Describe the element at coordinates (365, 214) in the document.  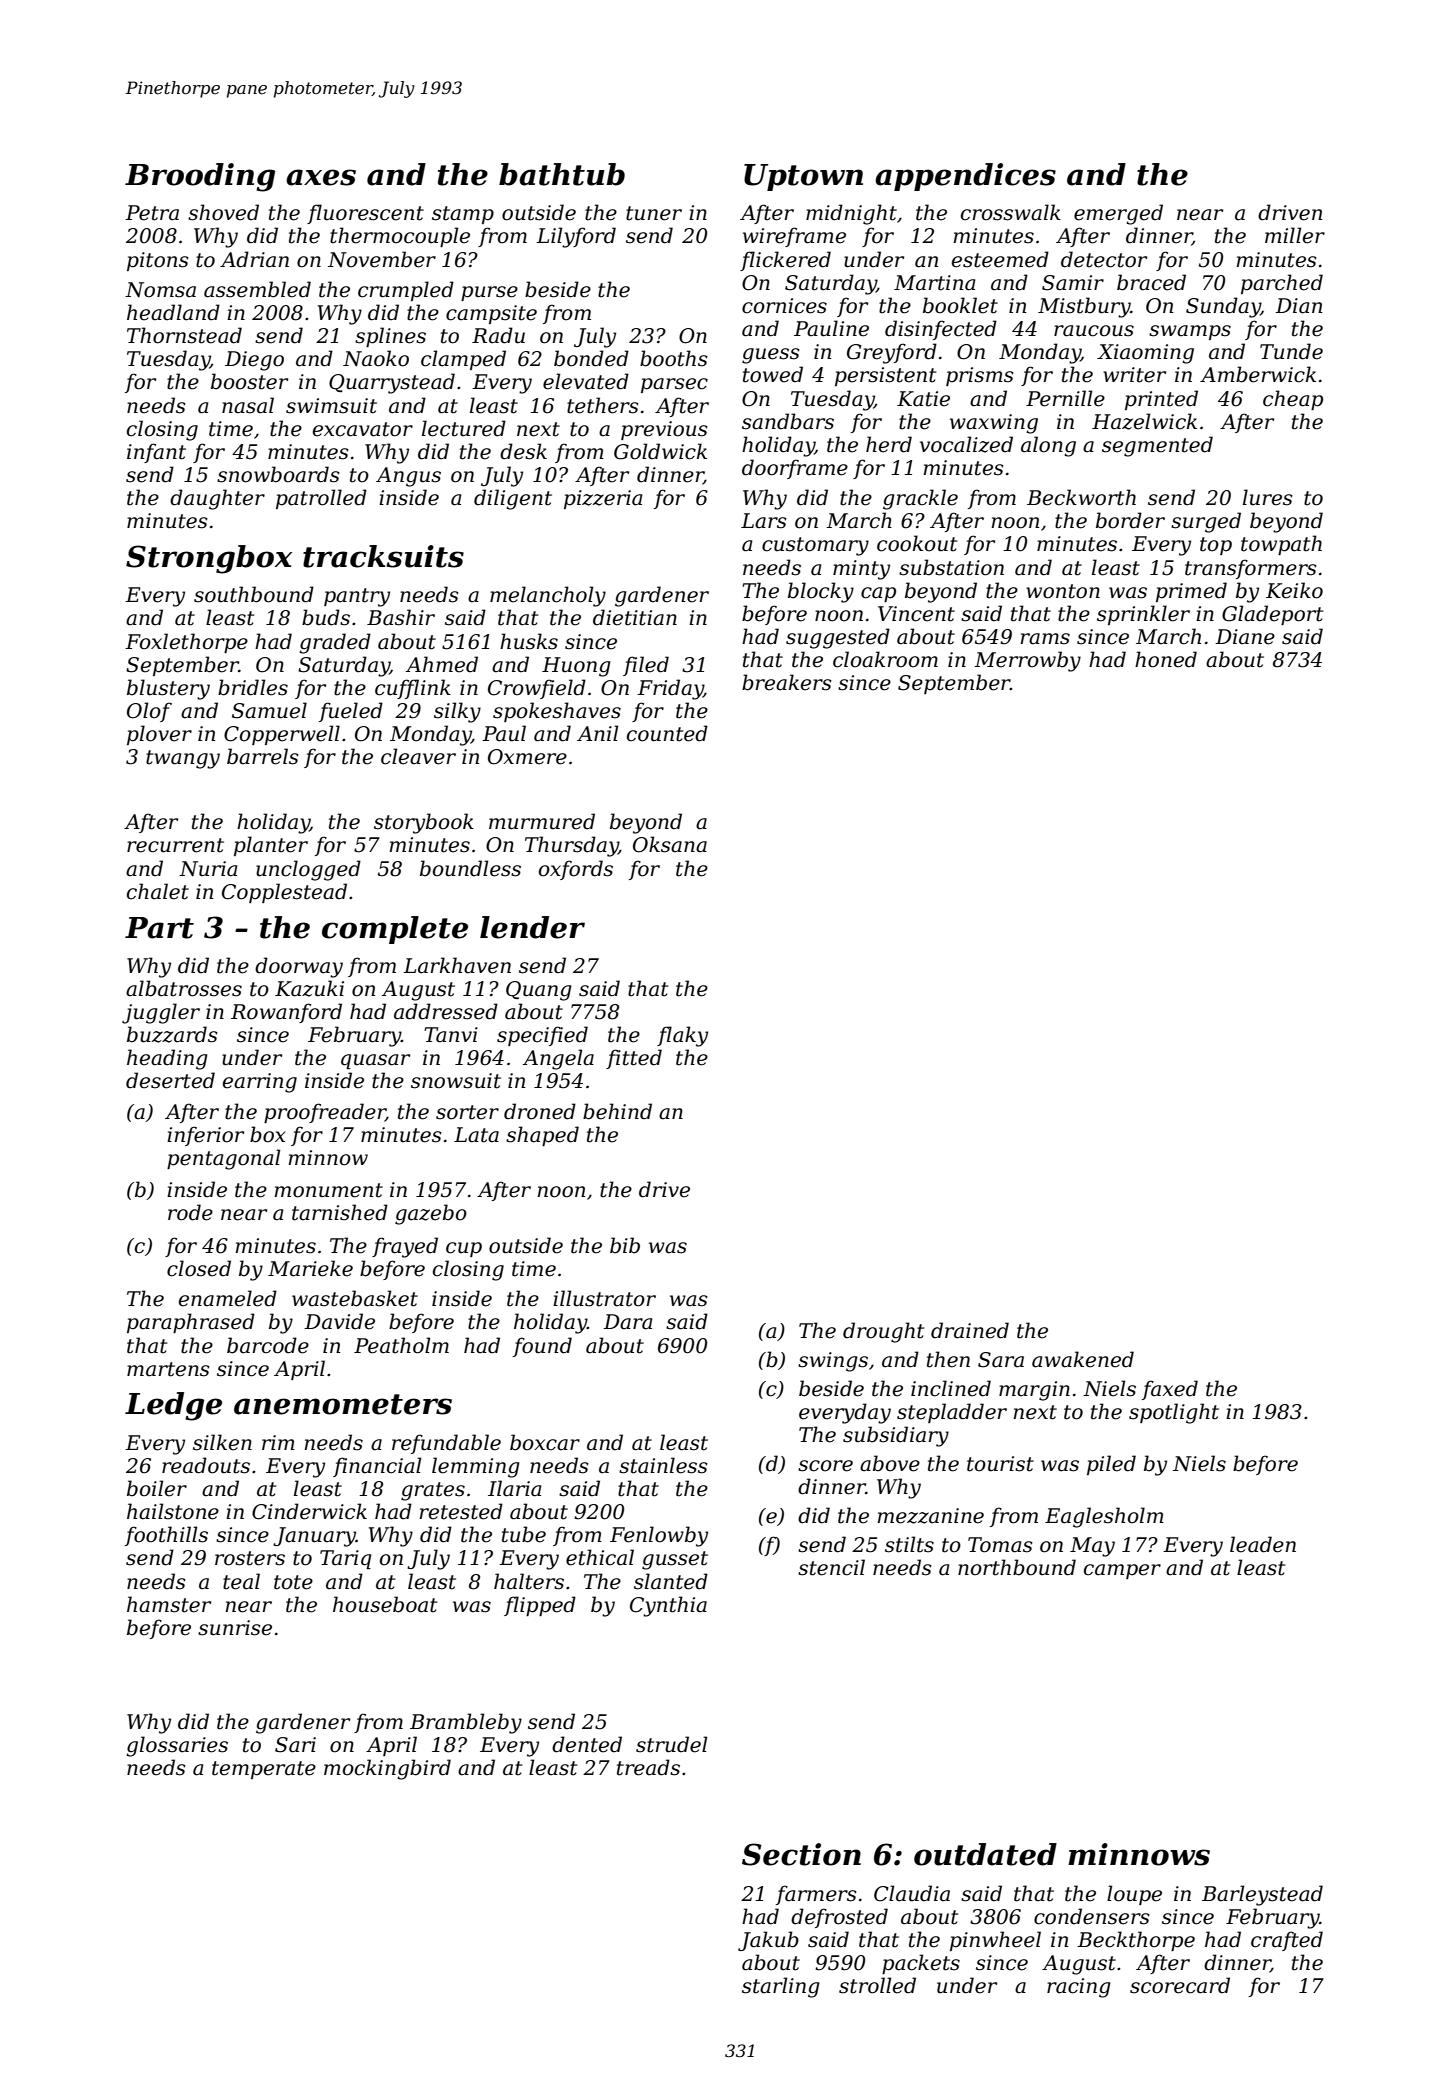
I see `fluorescent` at that location.
